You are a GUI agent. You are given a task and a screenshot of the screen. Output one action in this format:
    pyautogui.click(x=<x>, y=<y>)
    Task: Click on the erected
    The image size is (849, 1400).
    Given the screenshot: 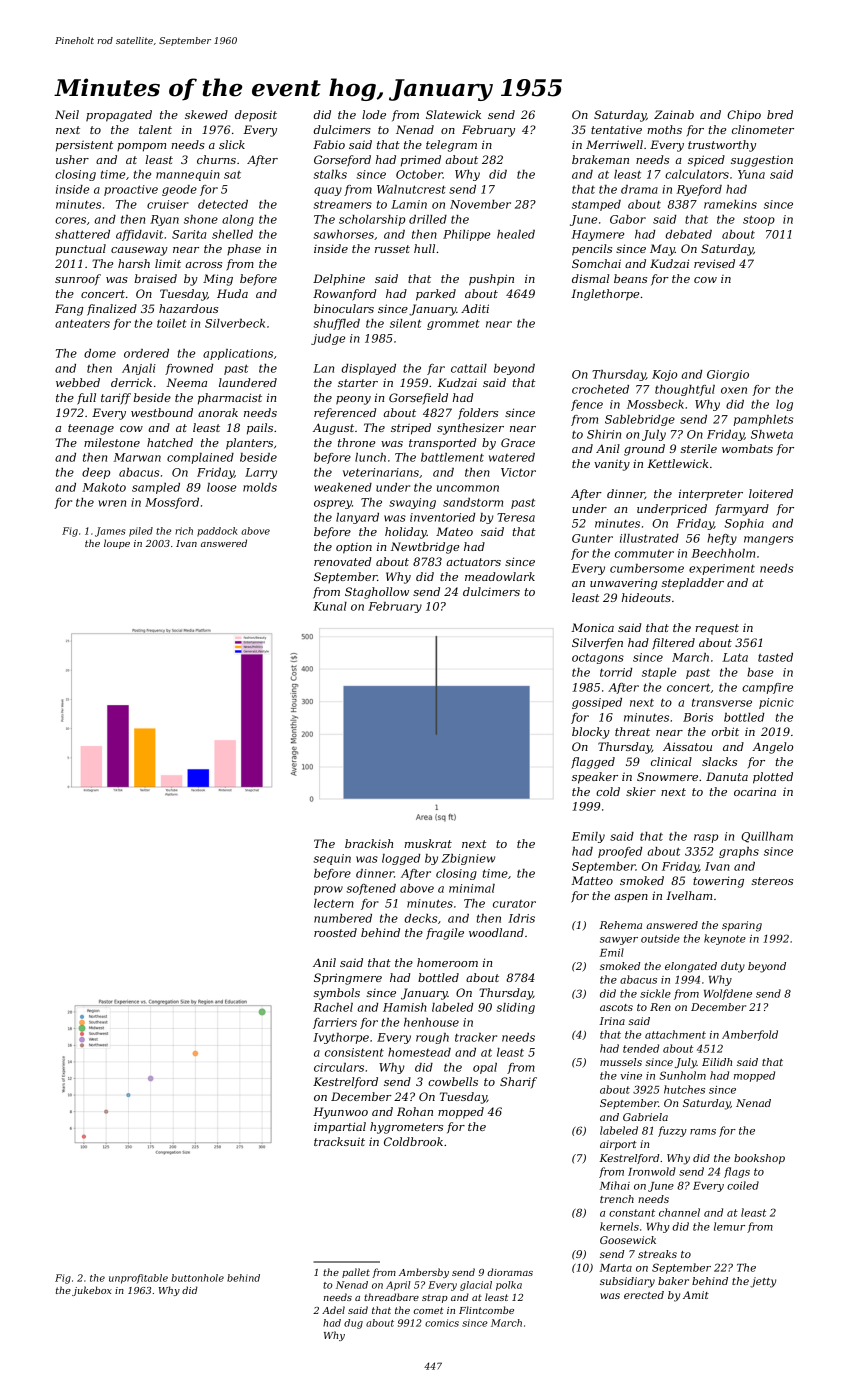 What is the action you would take?
    pyautogui.click(x=644, y=1295)
